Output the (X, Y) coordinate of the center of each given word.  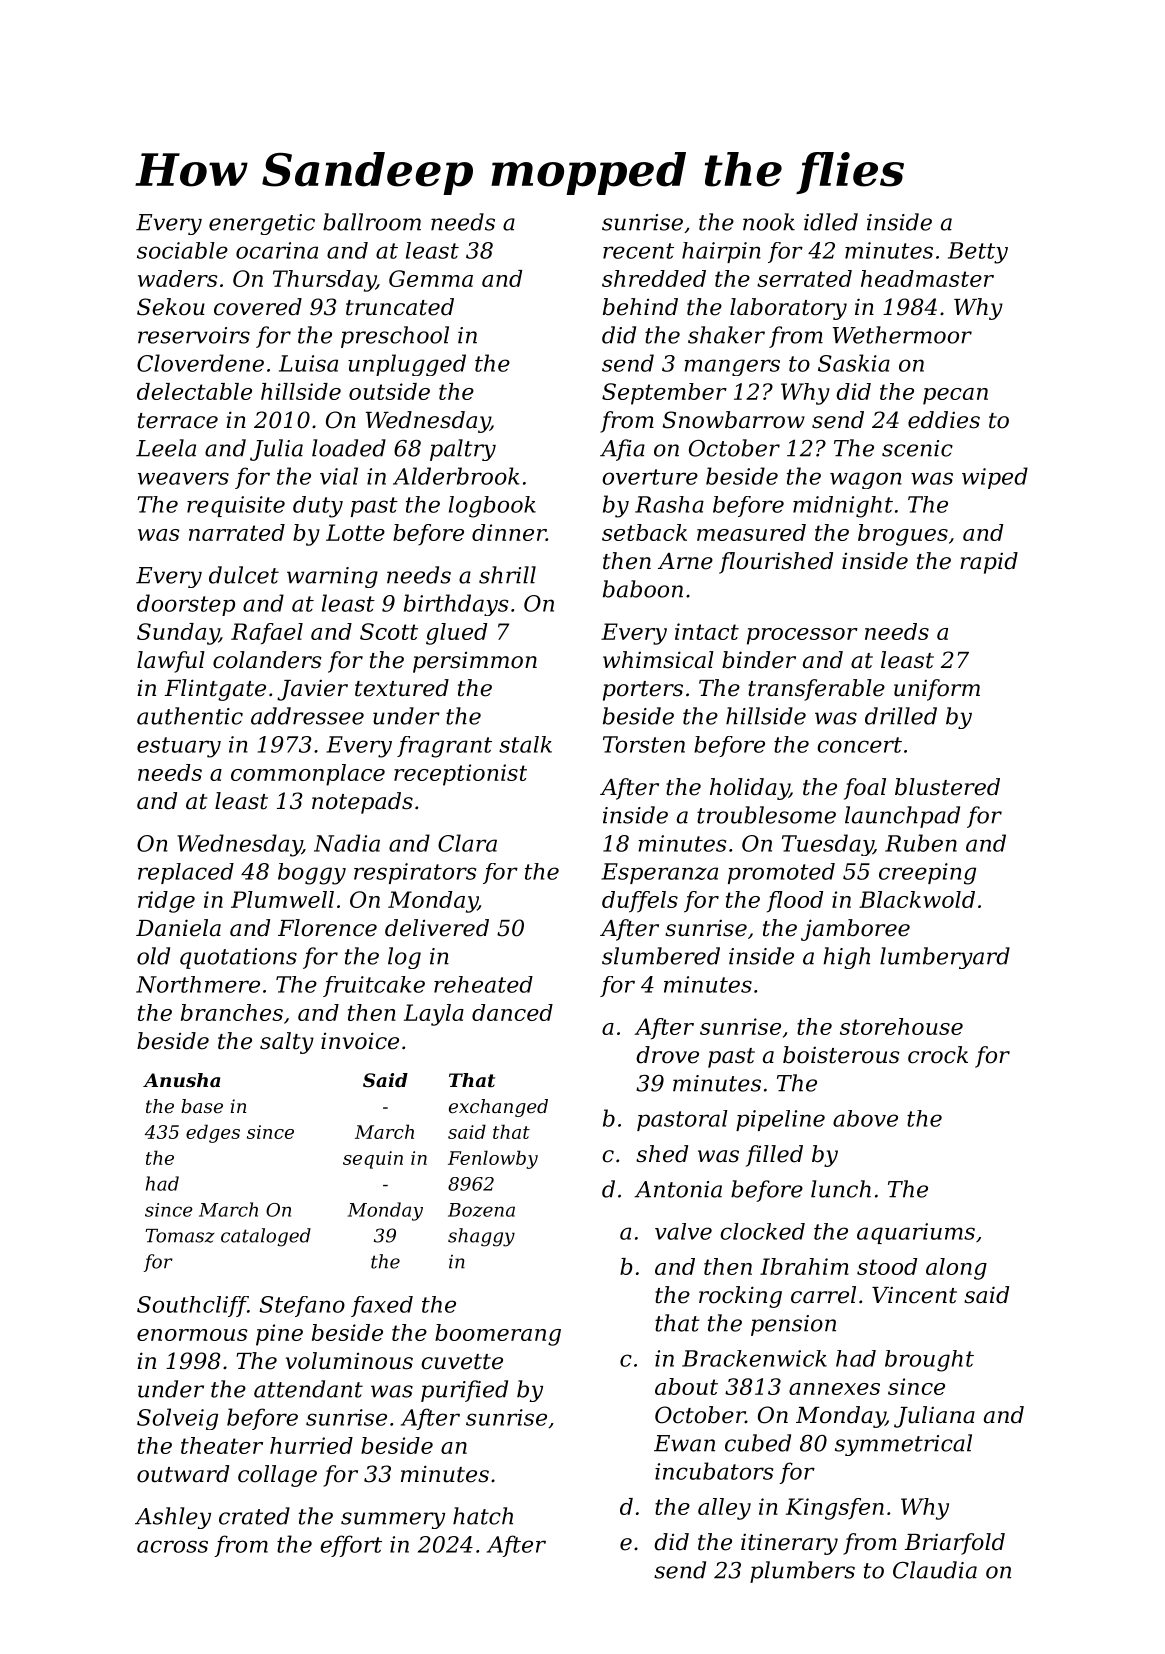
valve (683, 1231)
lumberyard (945, 958)
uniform (937, 690)
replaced (186, 873)
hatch (483, 1516)
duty (318, 507)
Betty (978, 253)
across (172, 1546)
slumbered (661, 956)
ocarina (277, 250)
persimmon (475, 662)
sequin (373, 1160)
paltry (463, 450)
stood (887, 1266)
